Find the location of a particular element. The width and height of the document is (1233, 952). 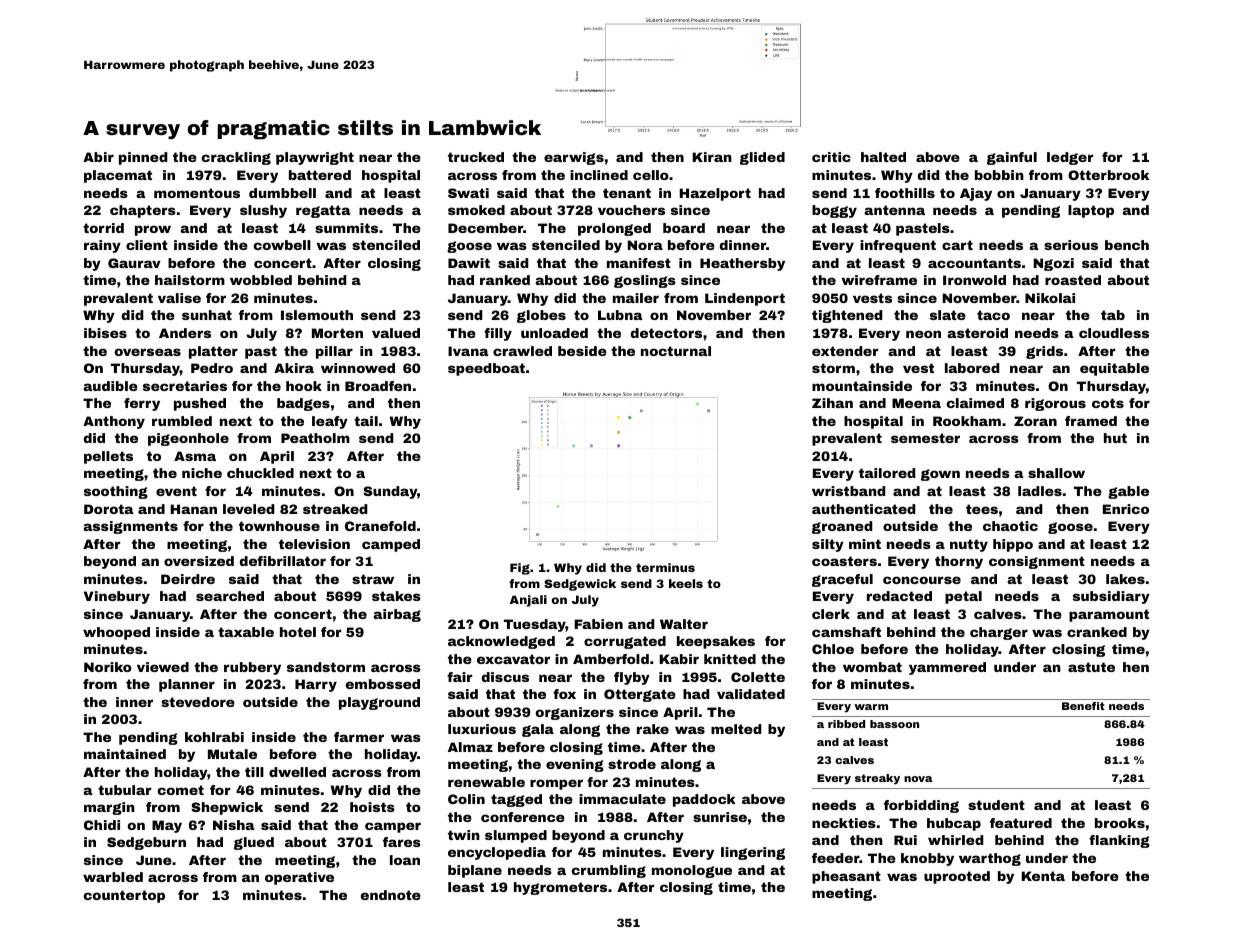

earwigs is located at coordinates (574, 158).
